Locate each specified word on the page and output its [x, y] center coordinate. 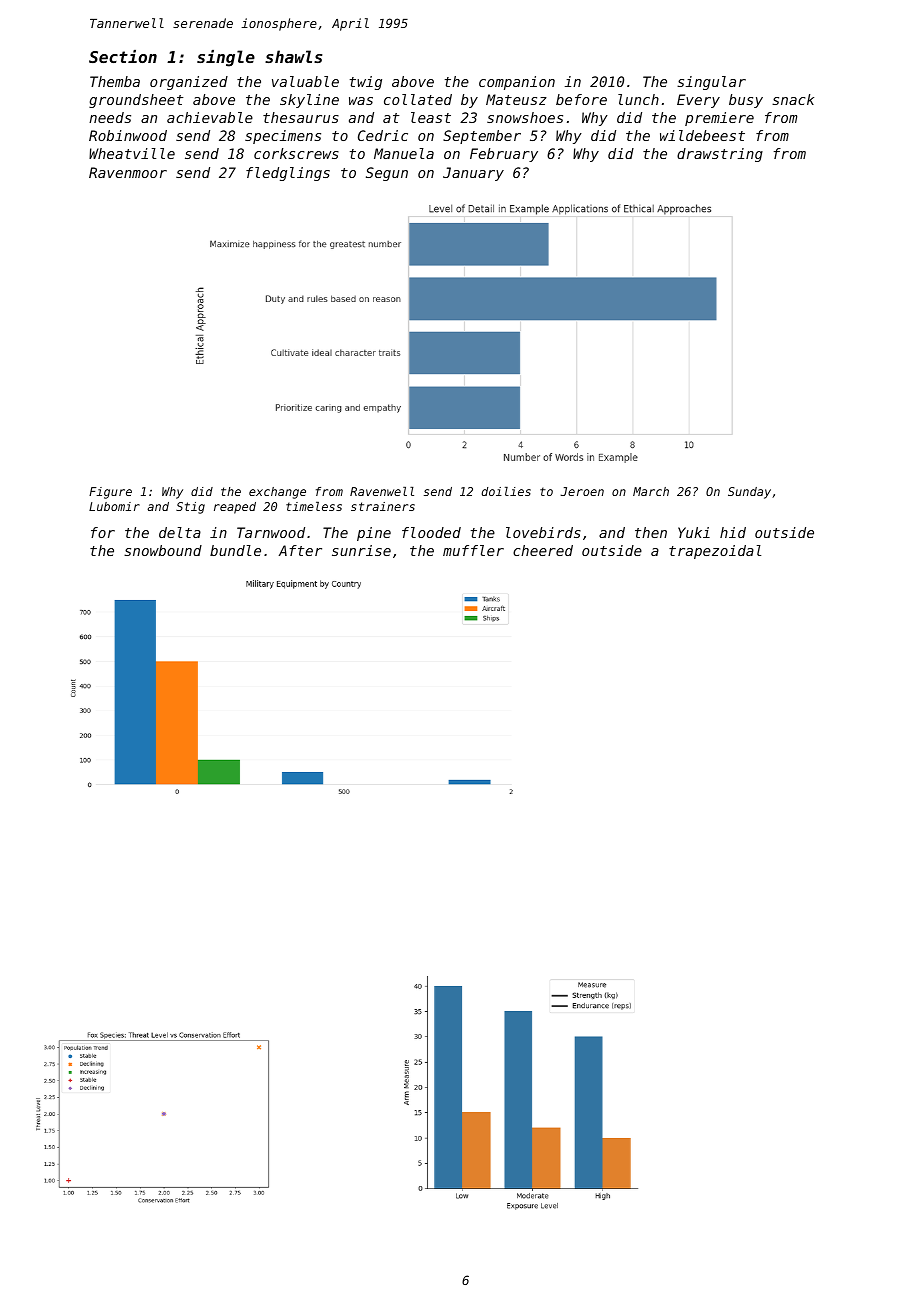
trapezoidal [715, 552]
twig [366, 83]
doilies [506, 491]
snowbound [163, 550]
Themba [115, 81]
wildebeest [702, 135]
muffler [473, 550]
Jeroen [582, 491]
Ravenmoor [128, 172]
